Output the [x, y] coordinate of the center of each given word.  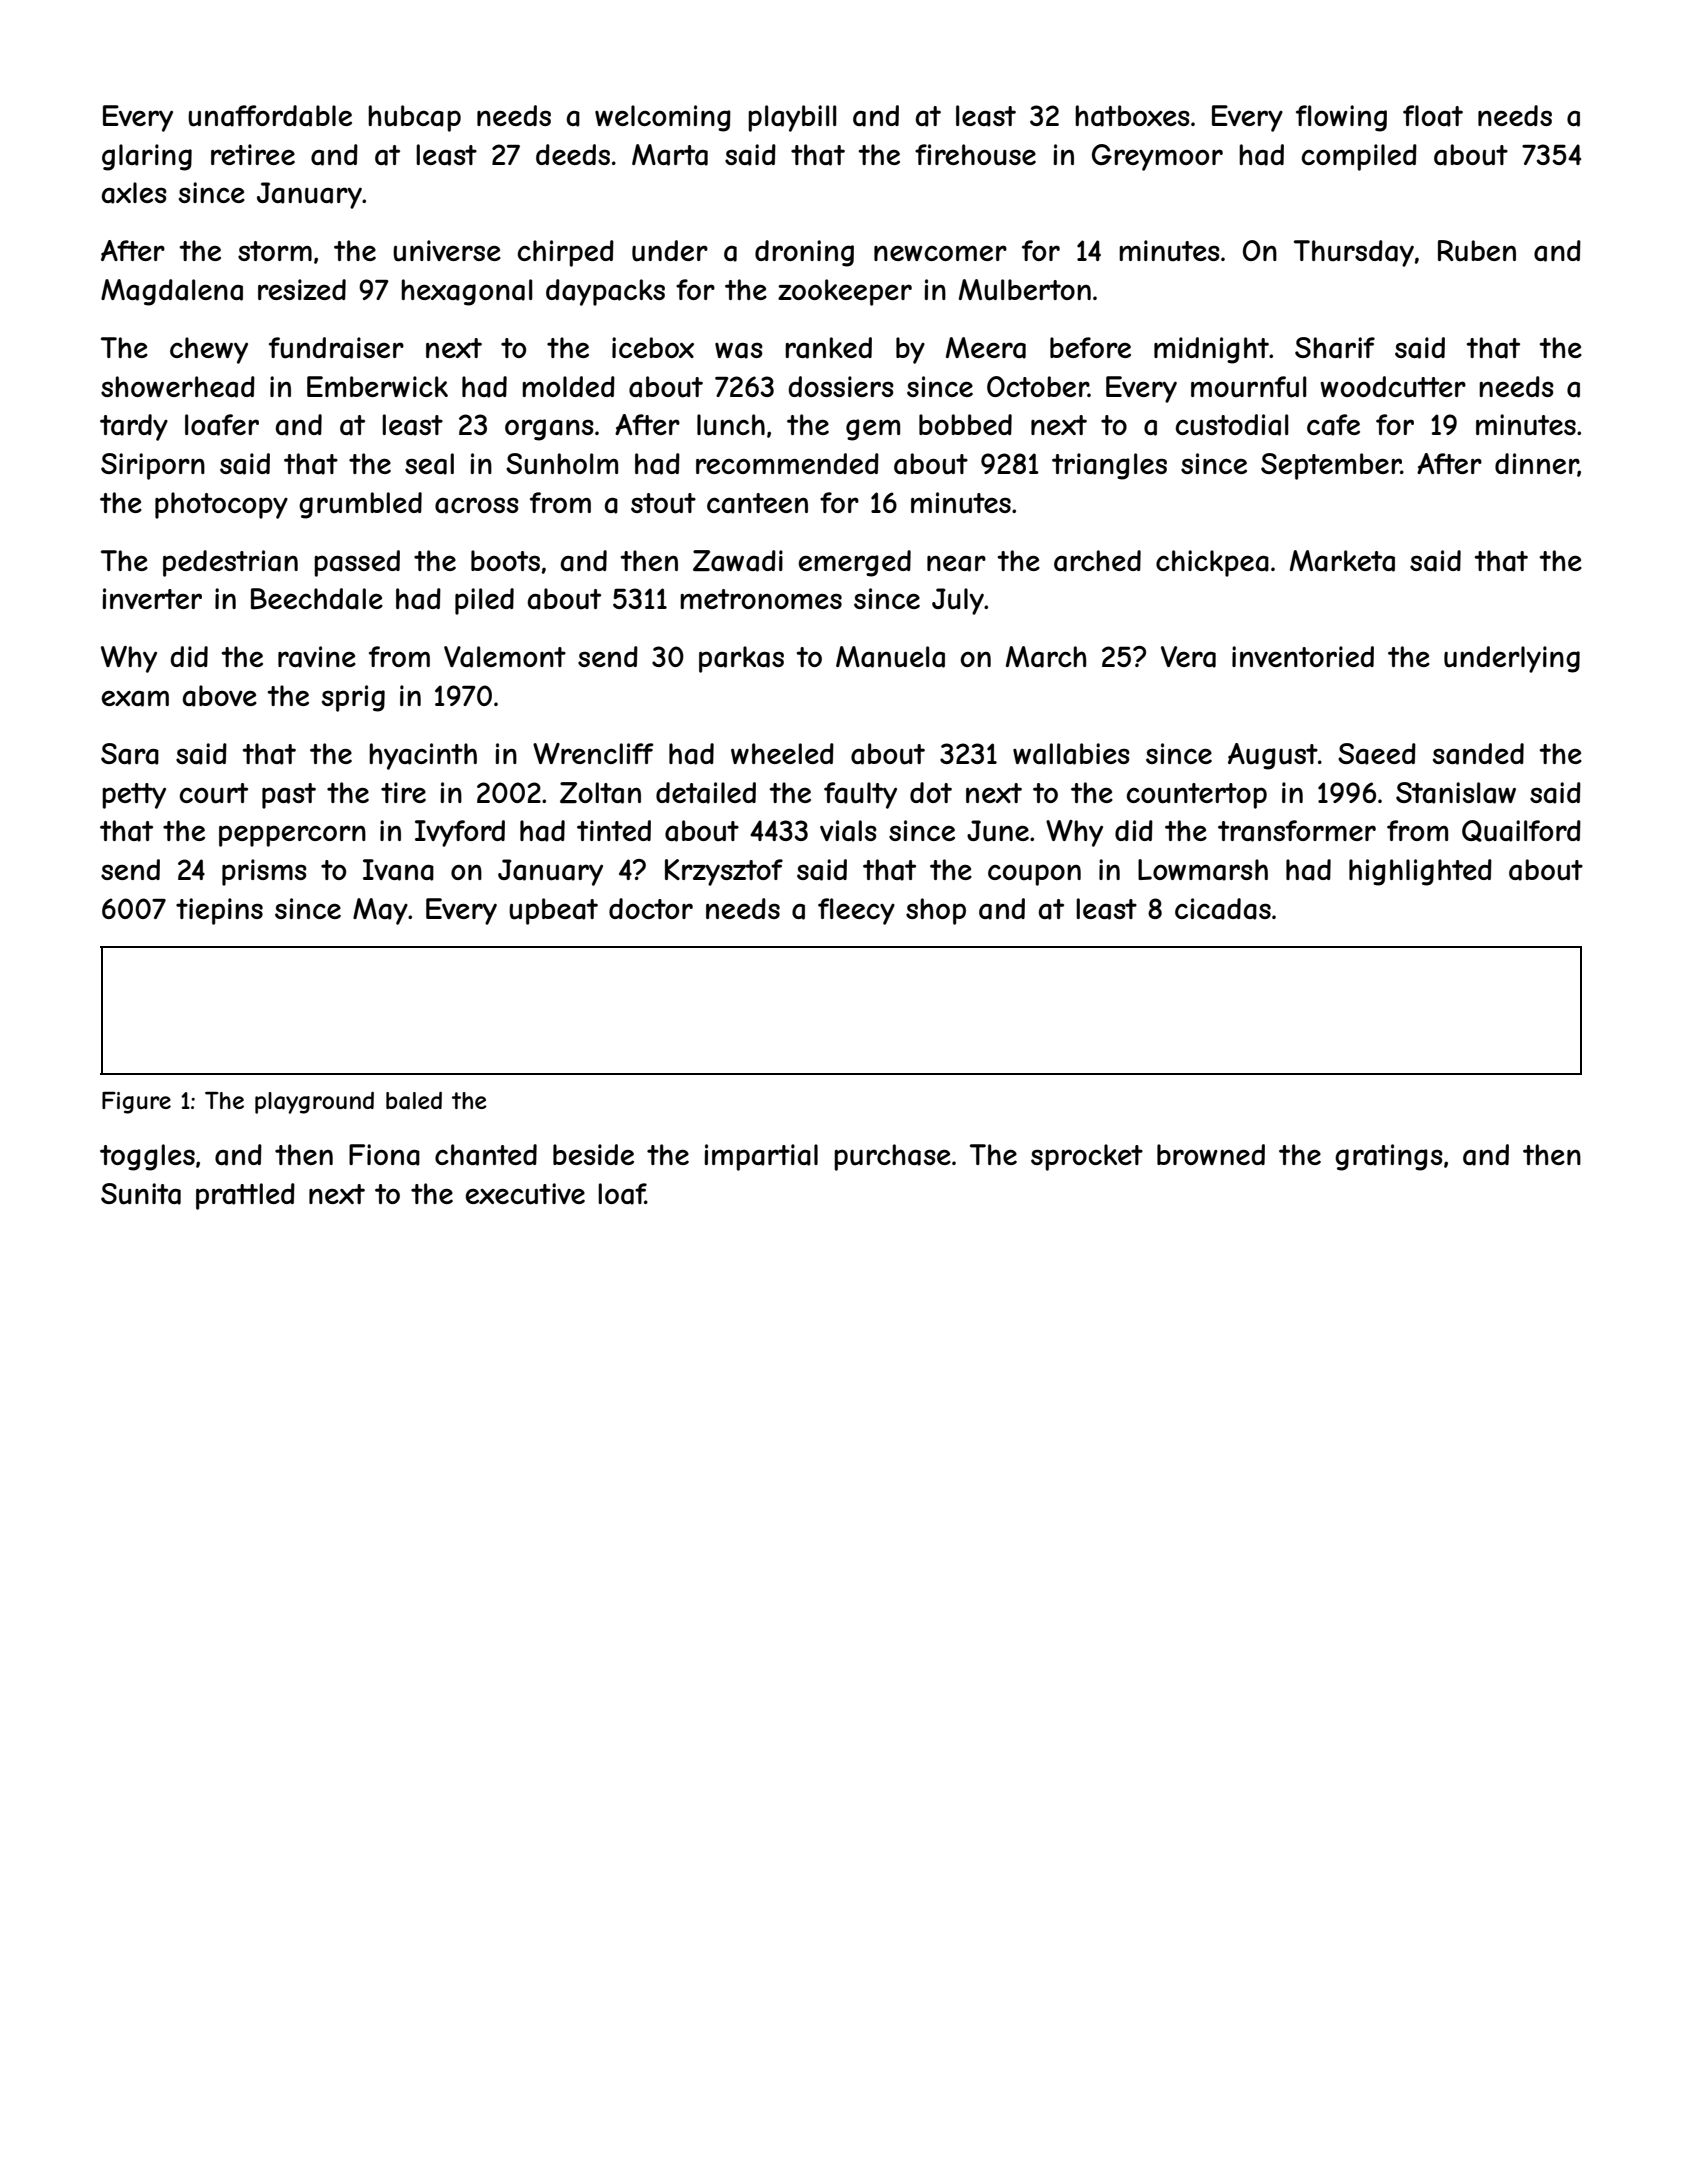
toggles [147, 1157]
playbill [792, 118]
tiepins [219, 911]
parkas [741, 659]
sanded [1478, 754]
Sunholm [562, 464]
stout [663, 503]
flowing [1341, 118]
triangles [1109, 466]
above [219, 696]
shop [936, 911]
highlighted [1420, 872]
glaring [147, 157]
